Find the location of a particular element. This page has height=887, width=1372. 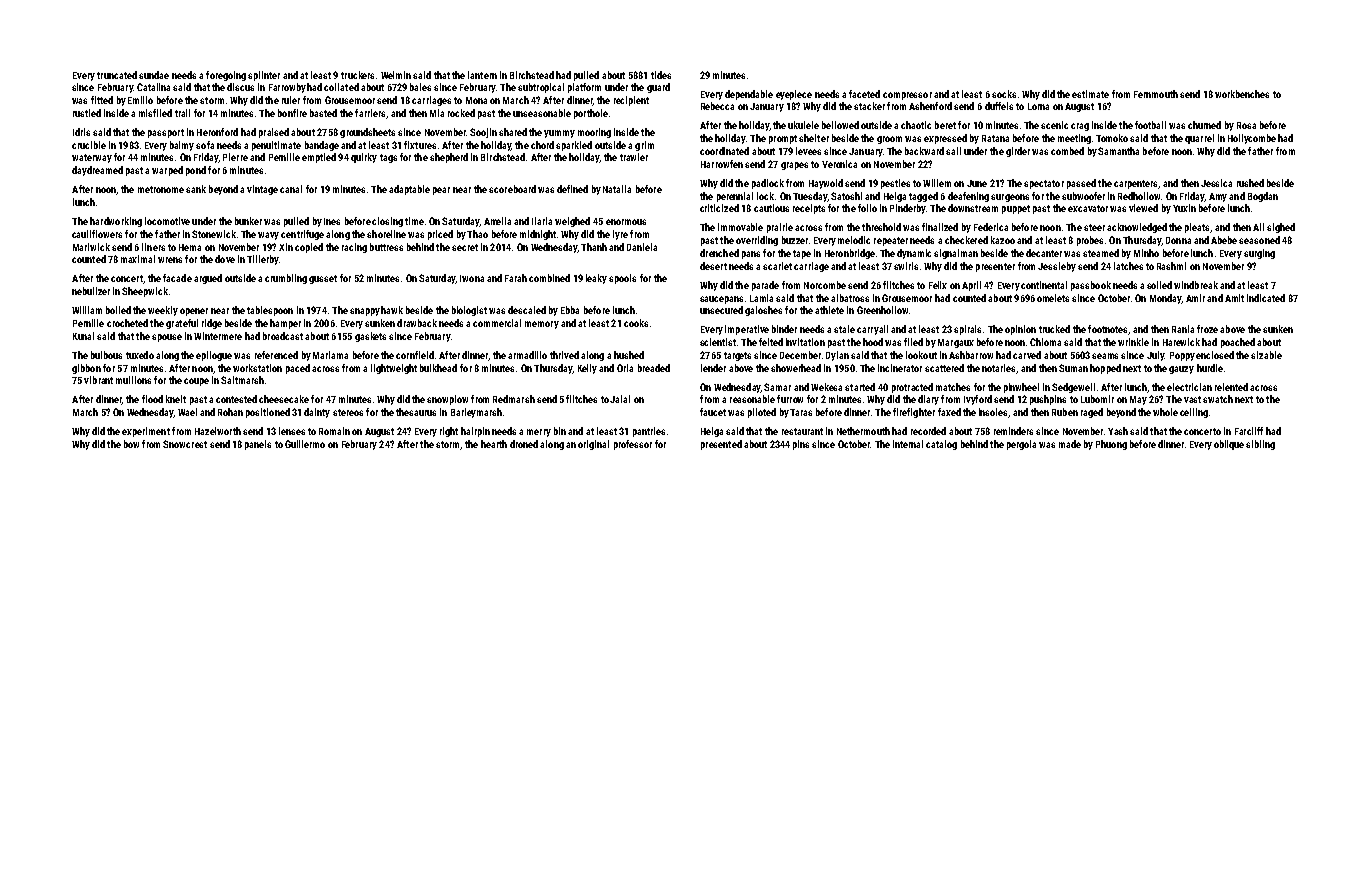

lyre is located at coordinates (620, 235).
